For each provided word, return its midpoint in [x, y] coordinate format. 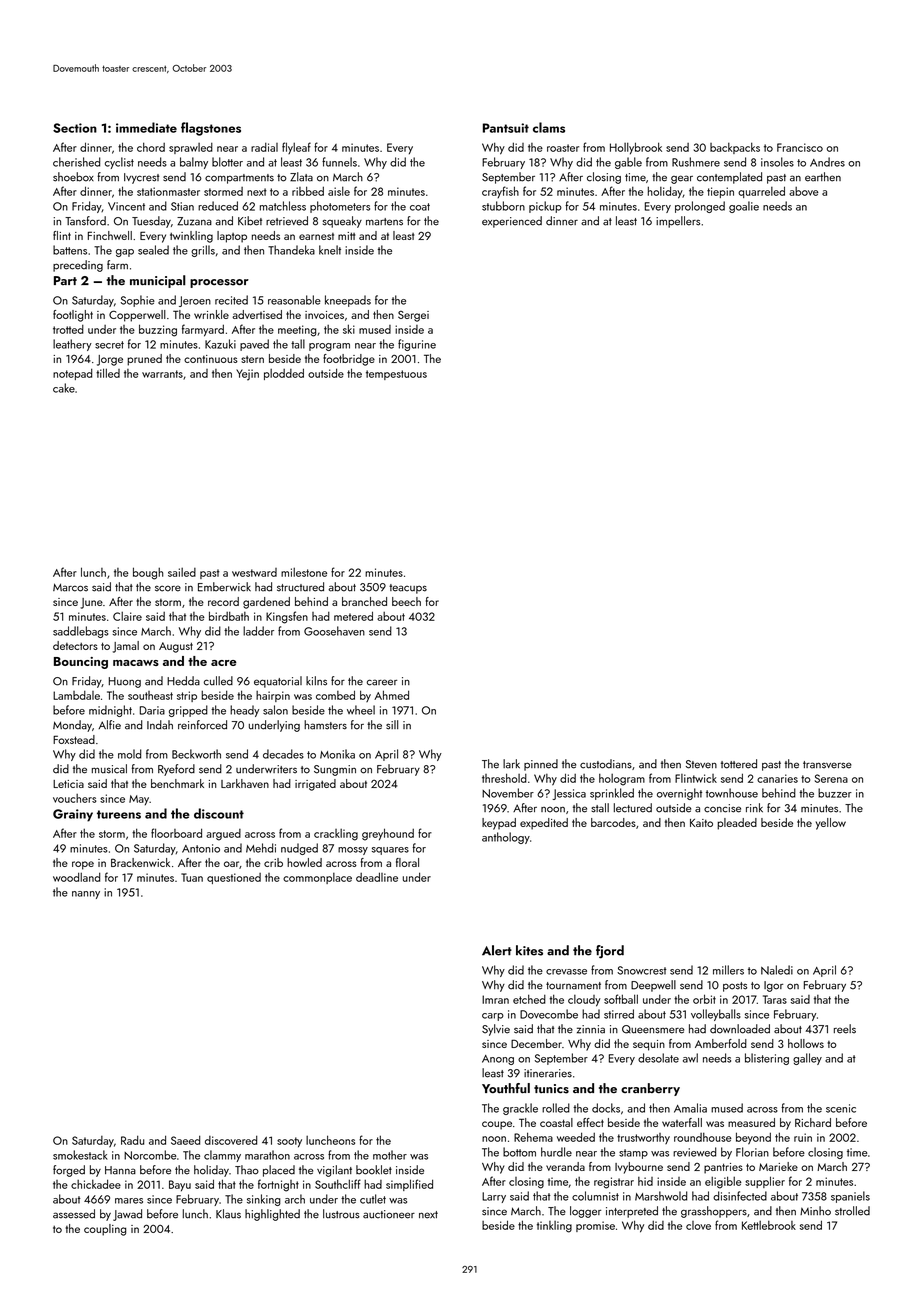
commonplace [317, 878]
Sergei [413, 316]
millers [728, 970]
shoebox [73, 177]
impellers [678, 222]
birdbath [229, 616]
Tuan [192, 877]
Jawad [127, 1215]
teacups [408, 589]
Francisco [800, 147]
